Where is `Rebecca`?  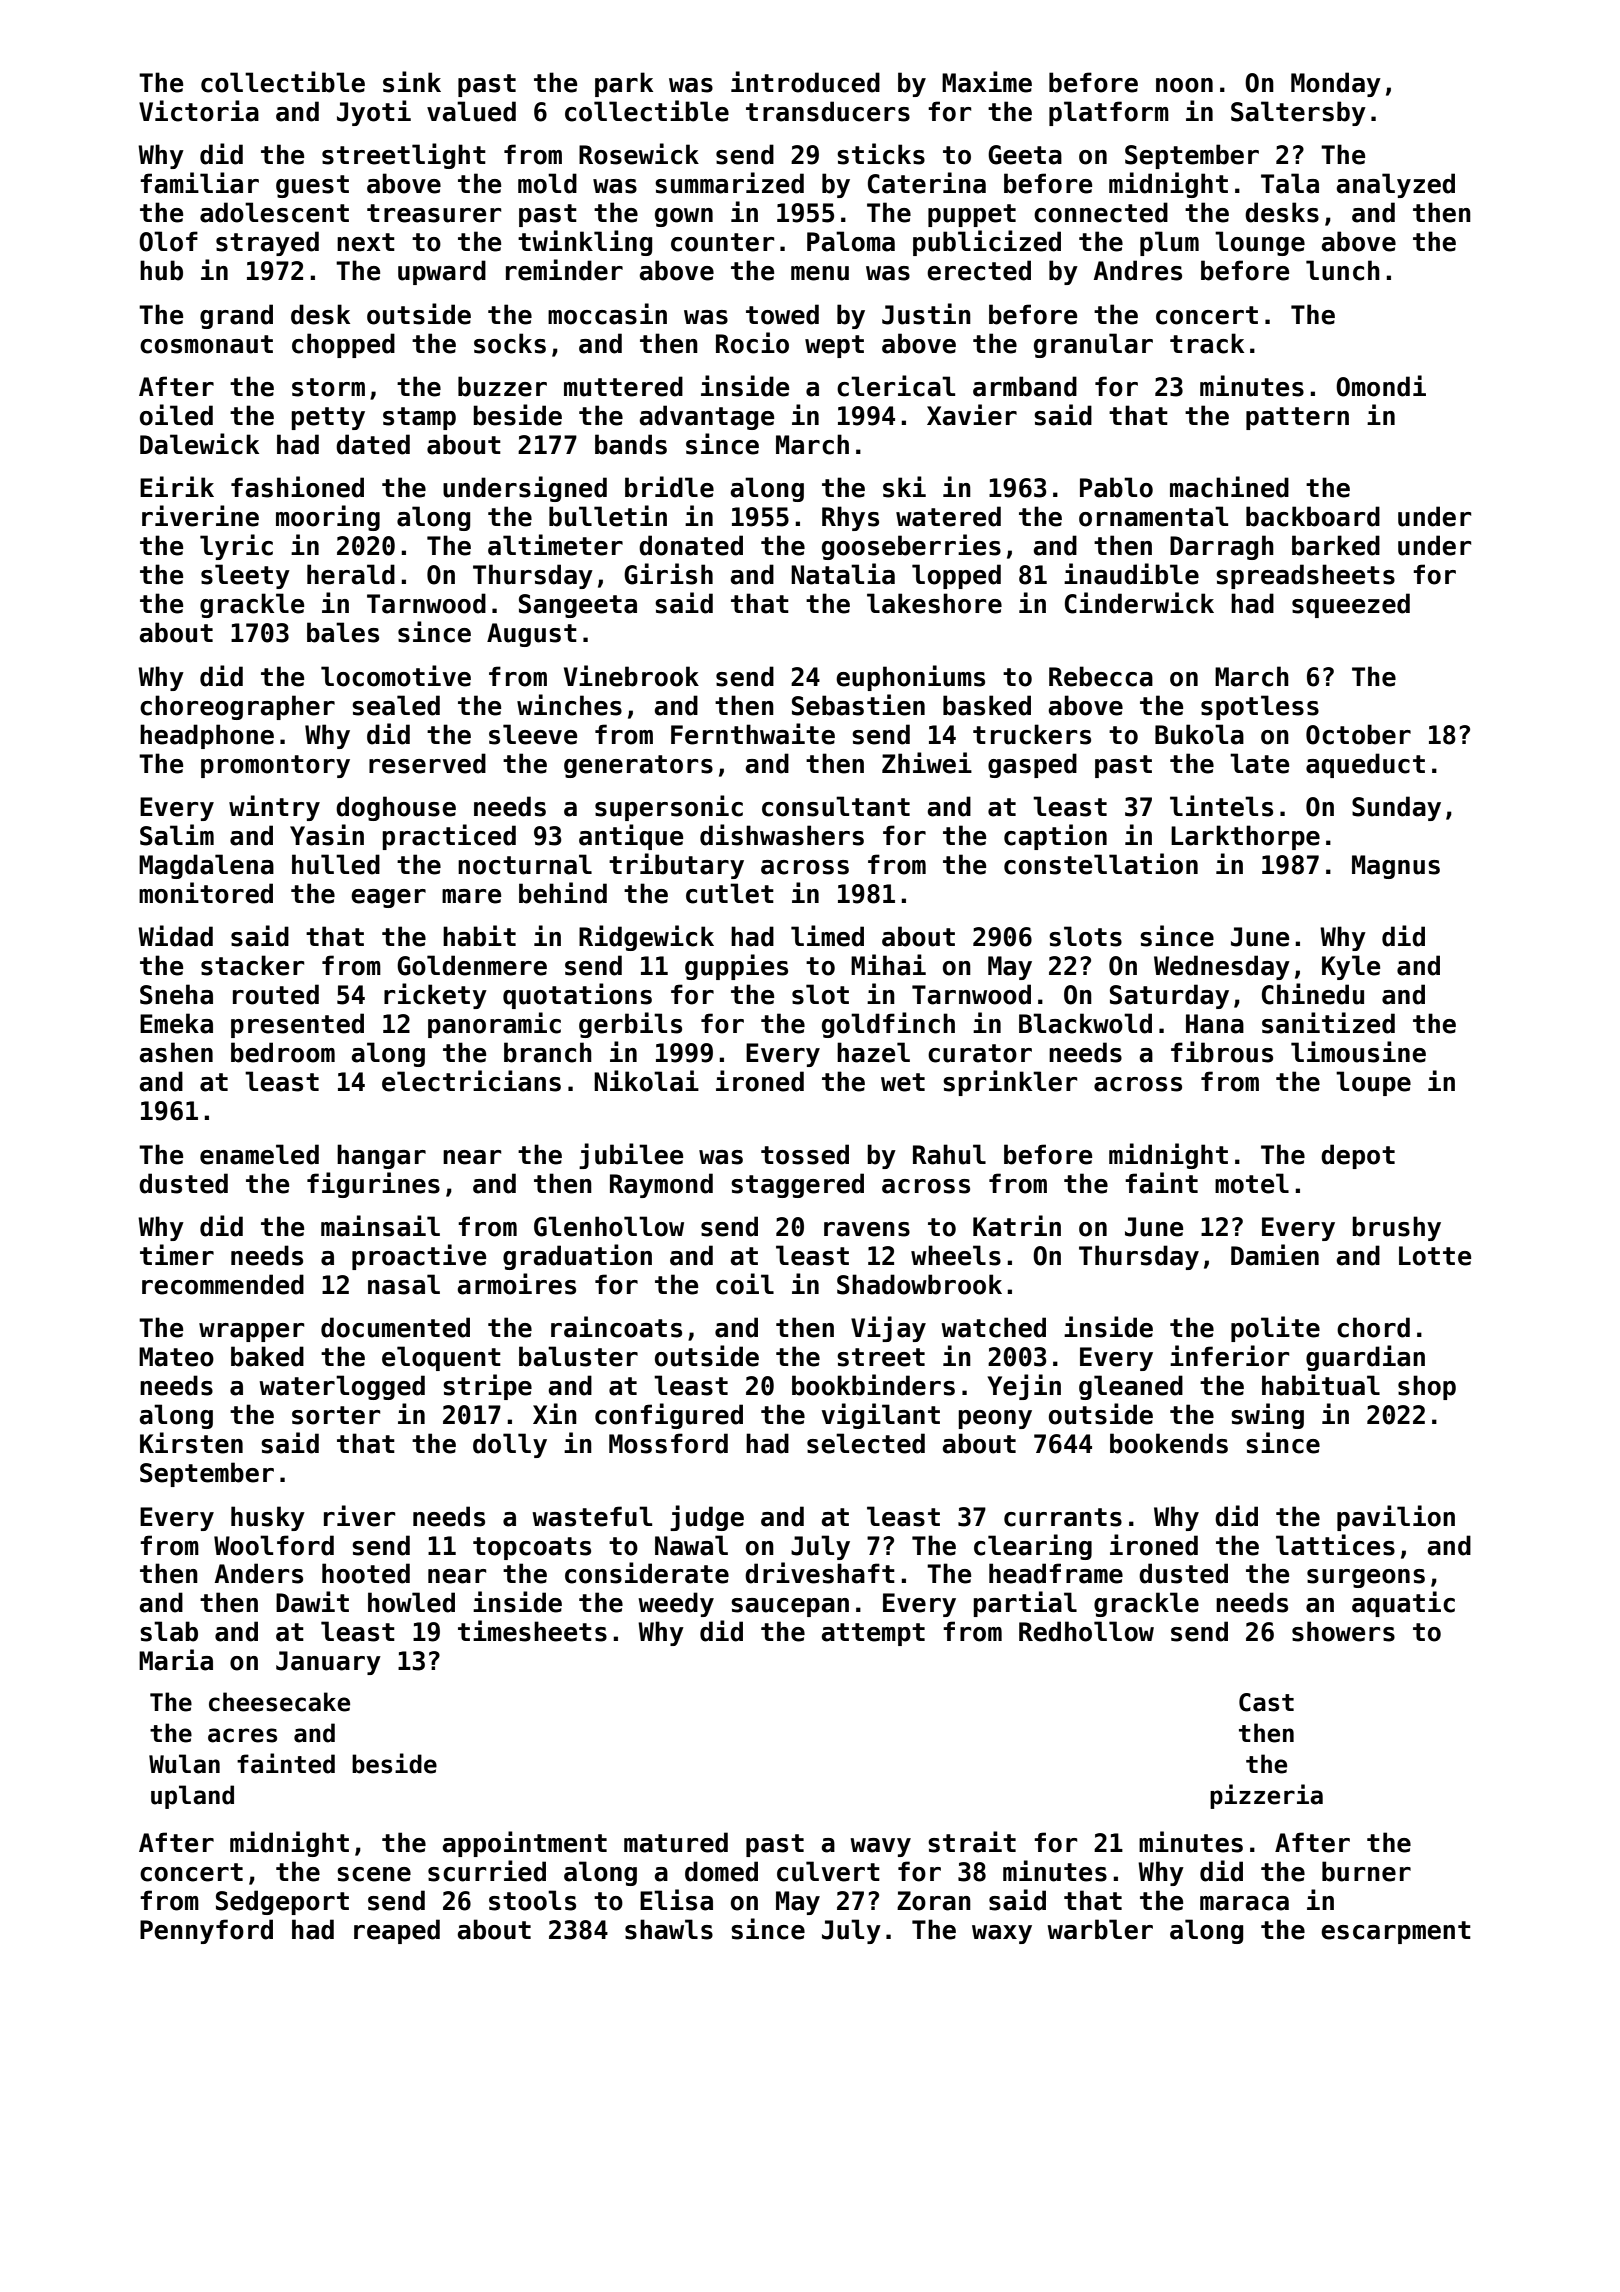
Rebecca is located at coordinates (1101, 676).
